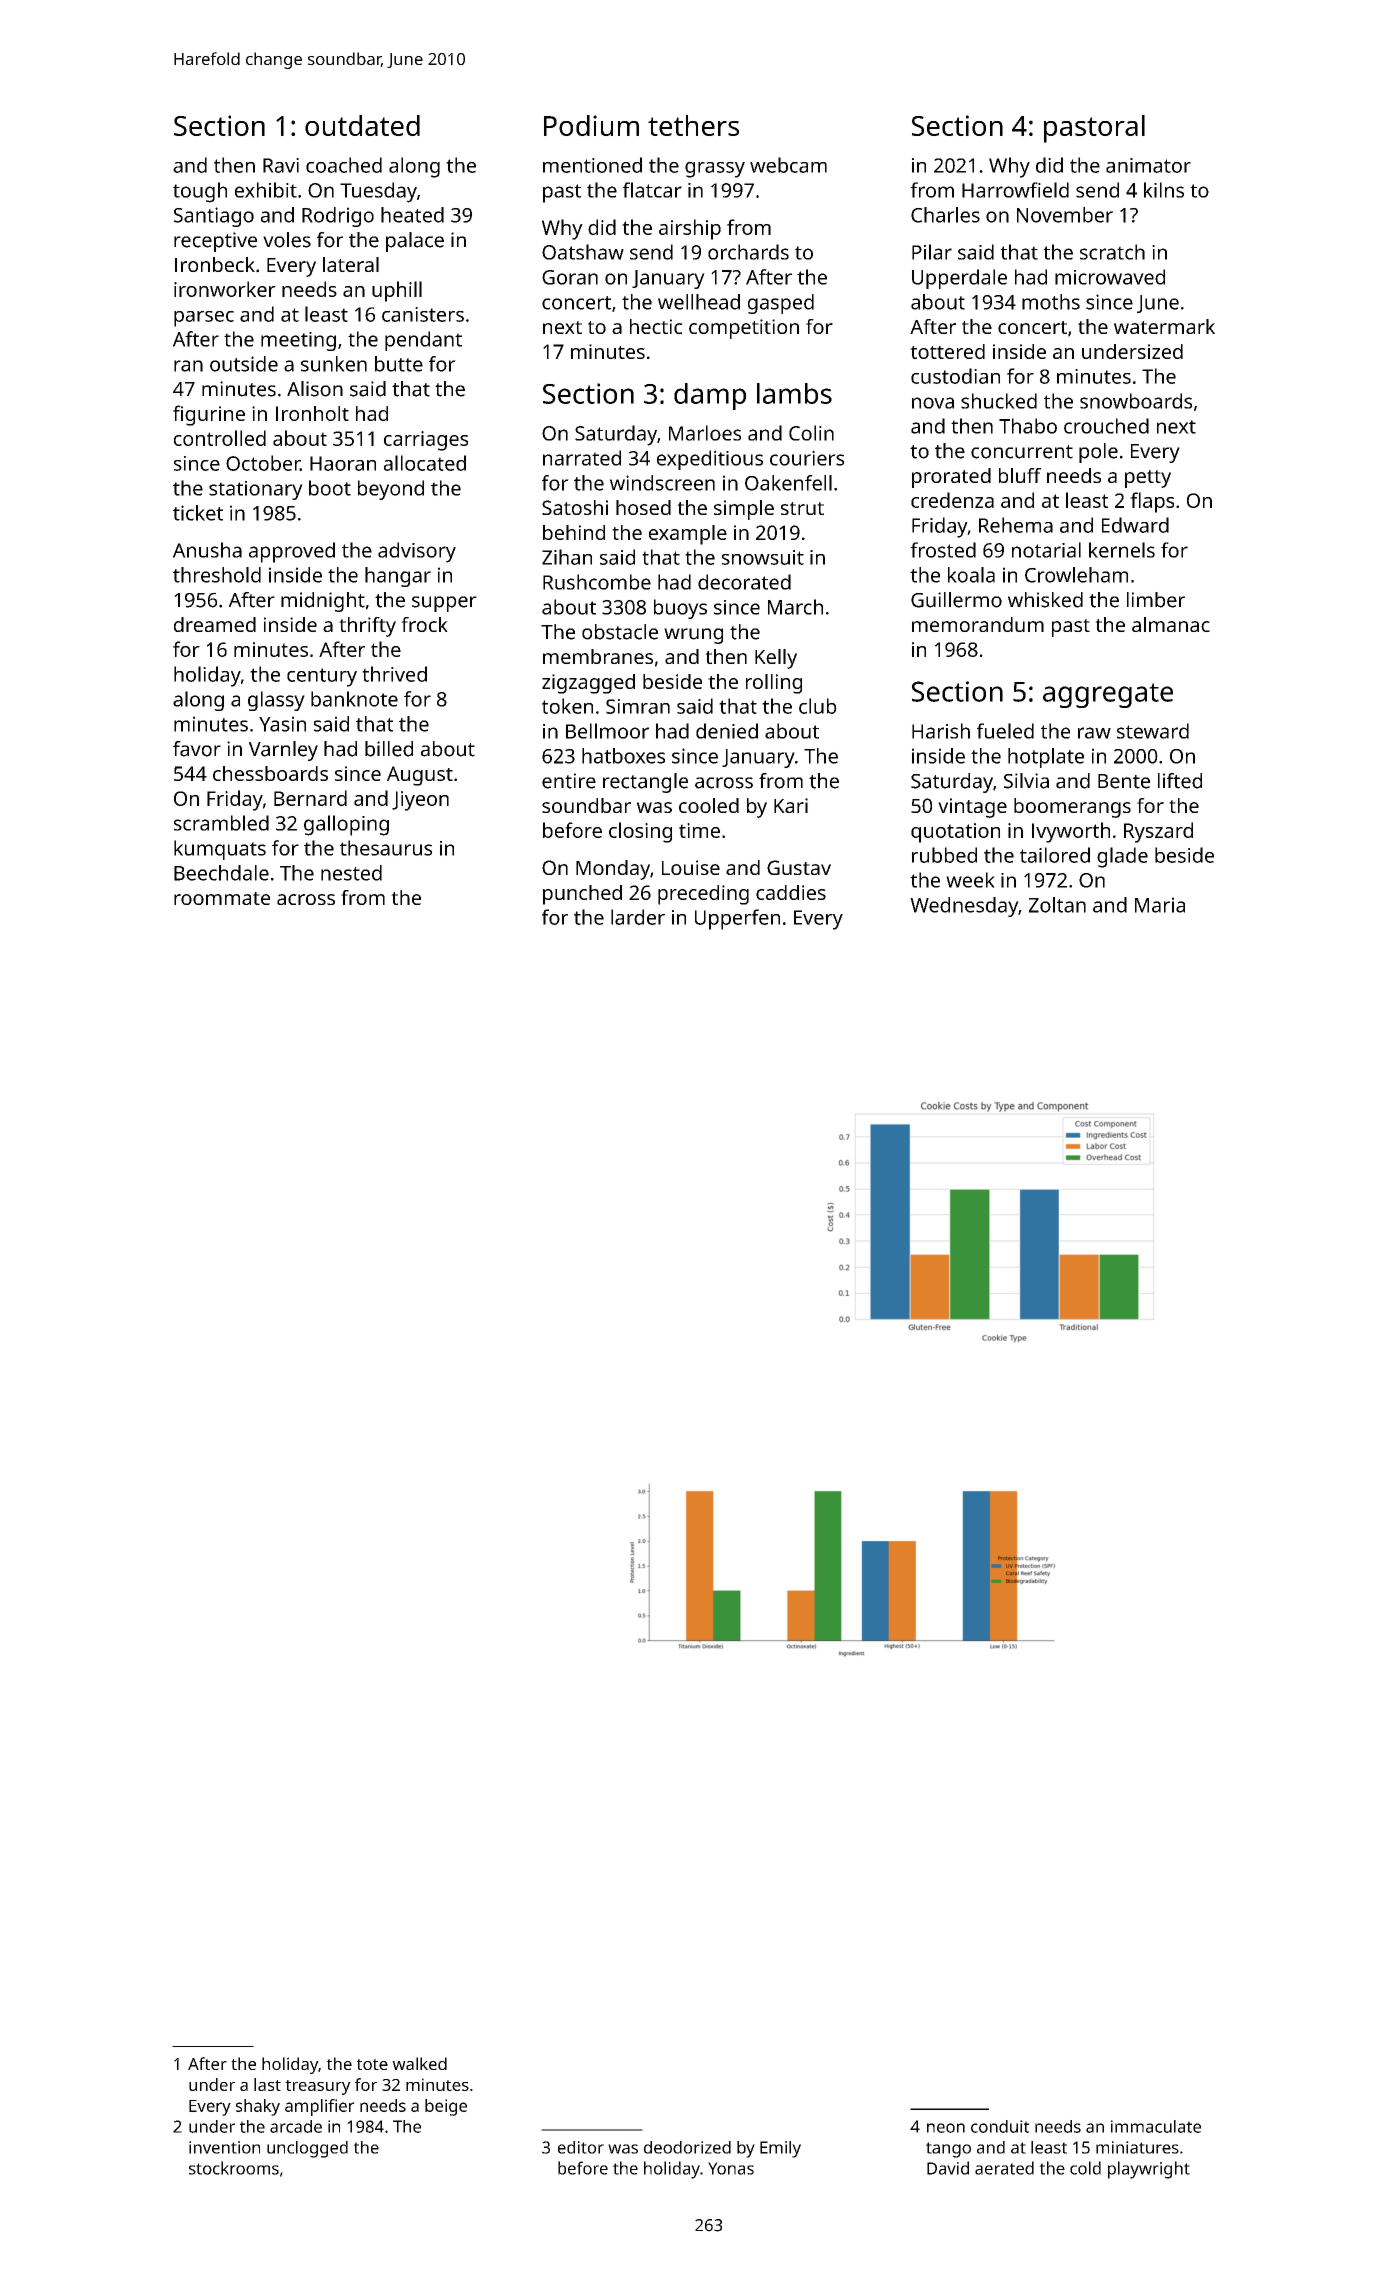  I want to click on stockrooms, so click(234, 2168).
